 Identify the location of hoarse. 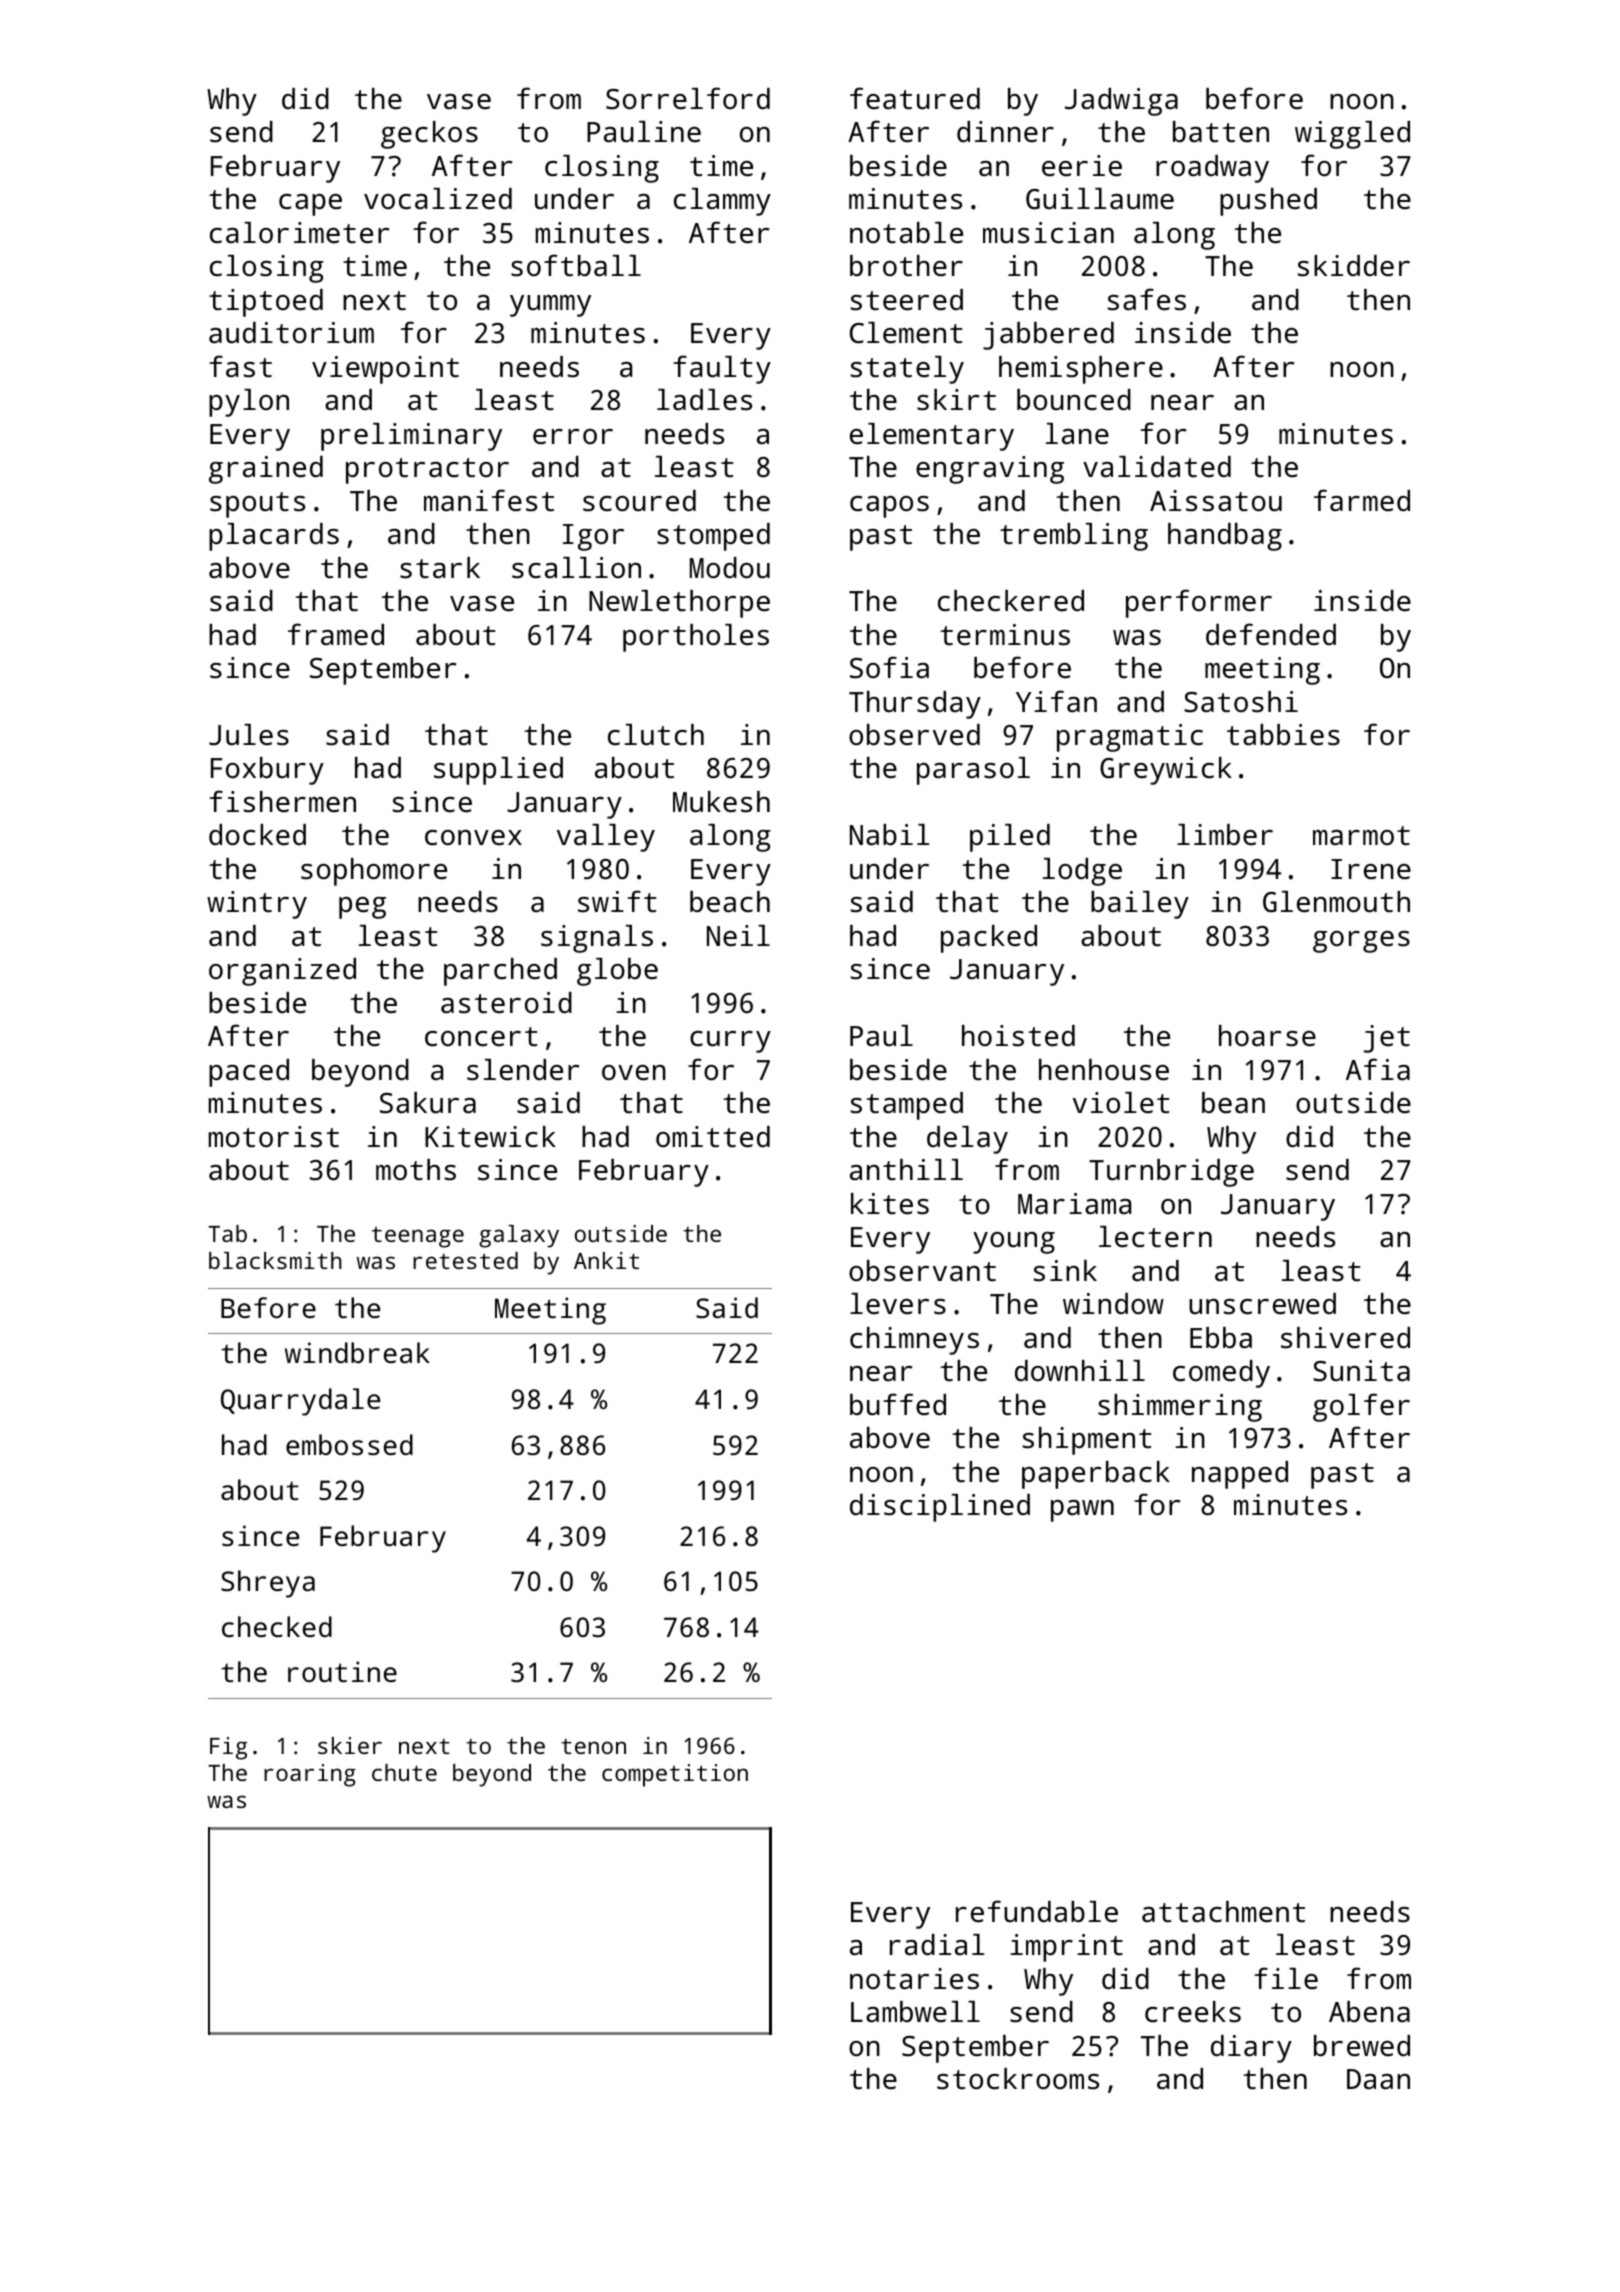
(1267, 1036).
